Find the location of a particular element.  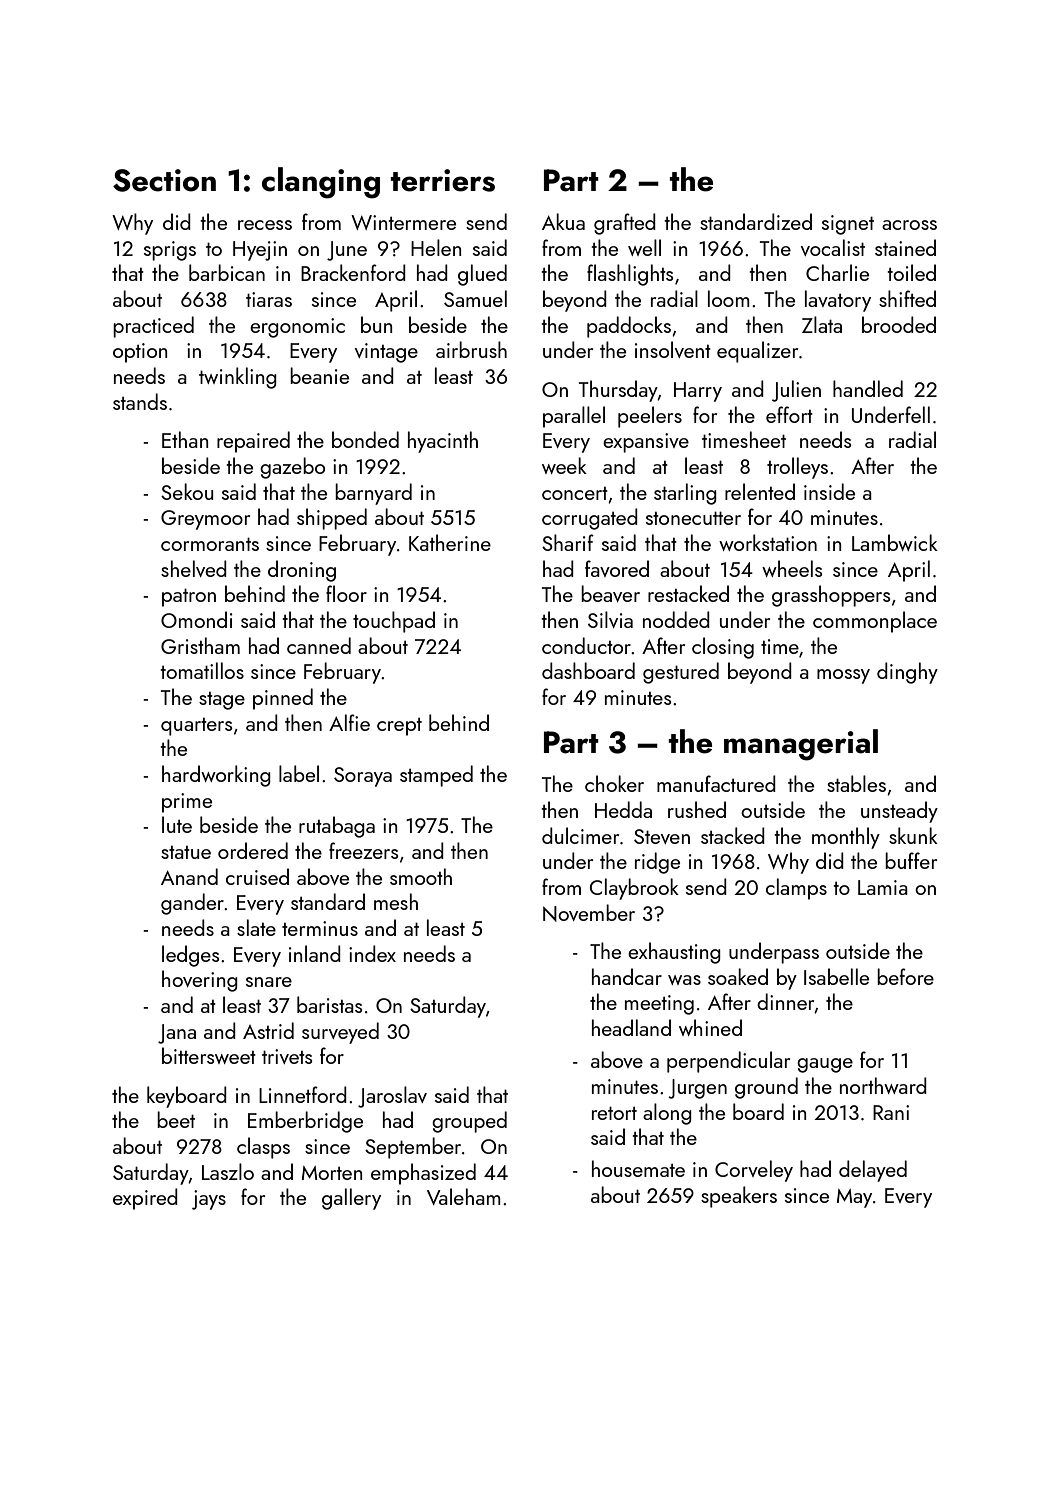

Section is located at coordinates (164, 180).
